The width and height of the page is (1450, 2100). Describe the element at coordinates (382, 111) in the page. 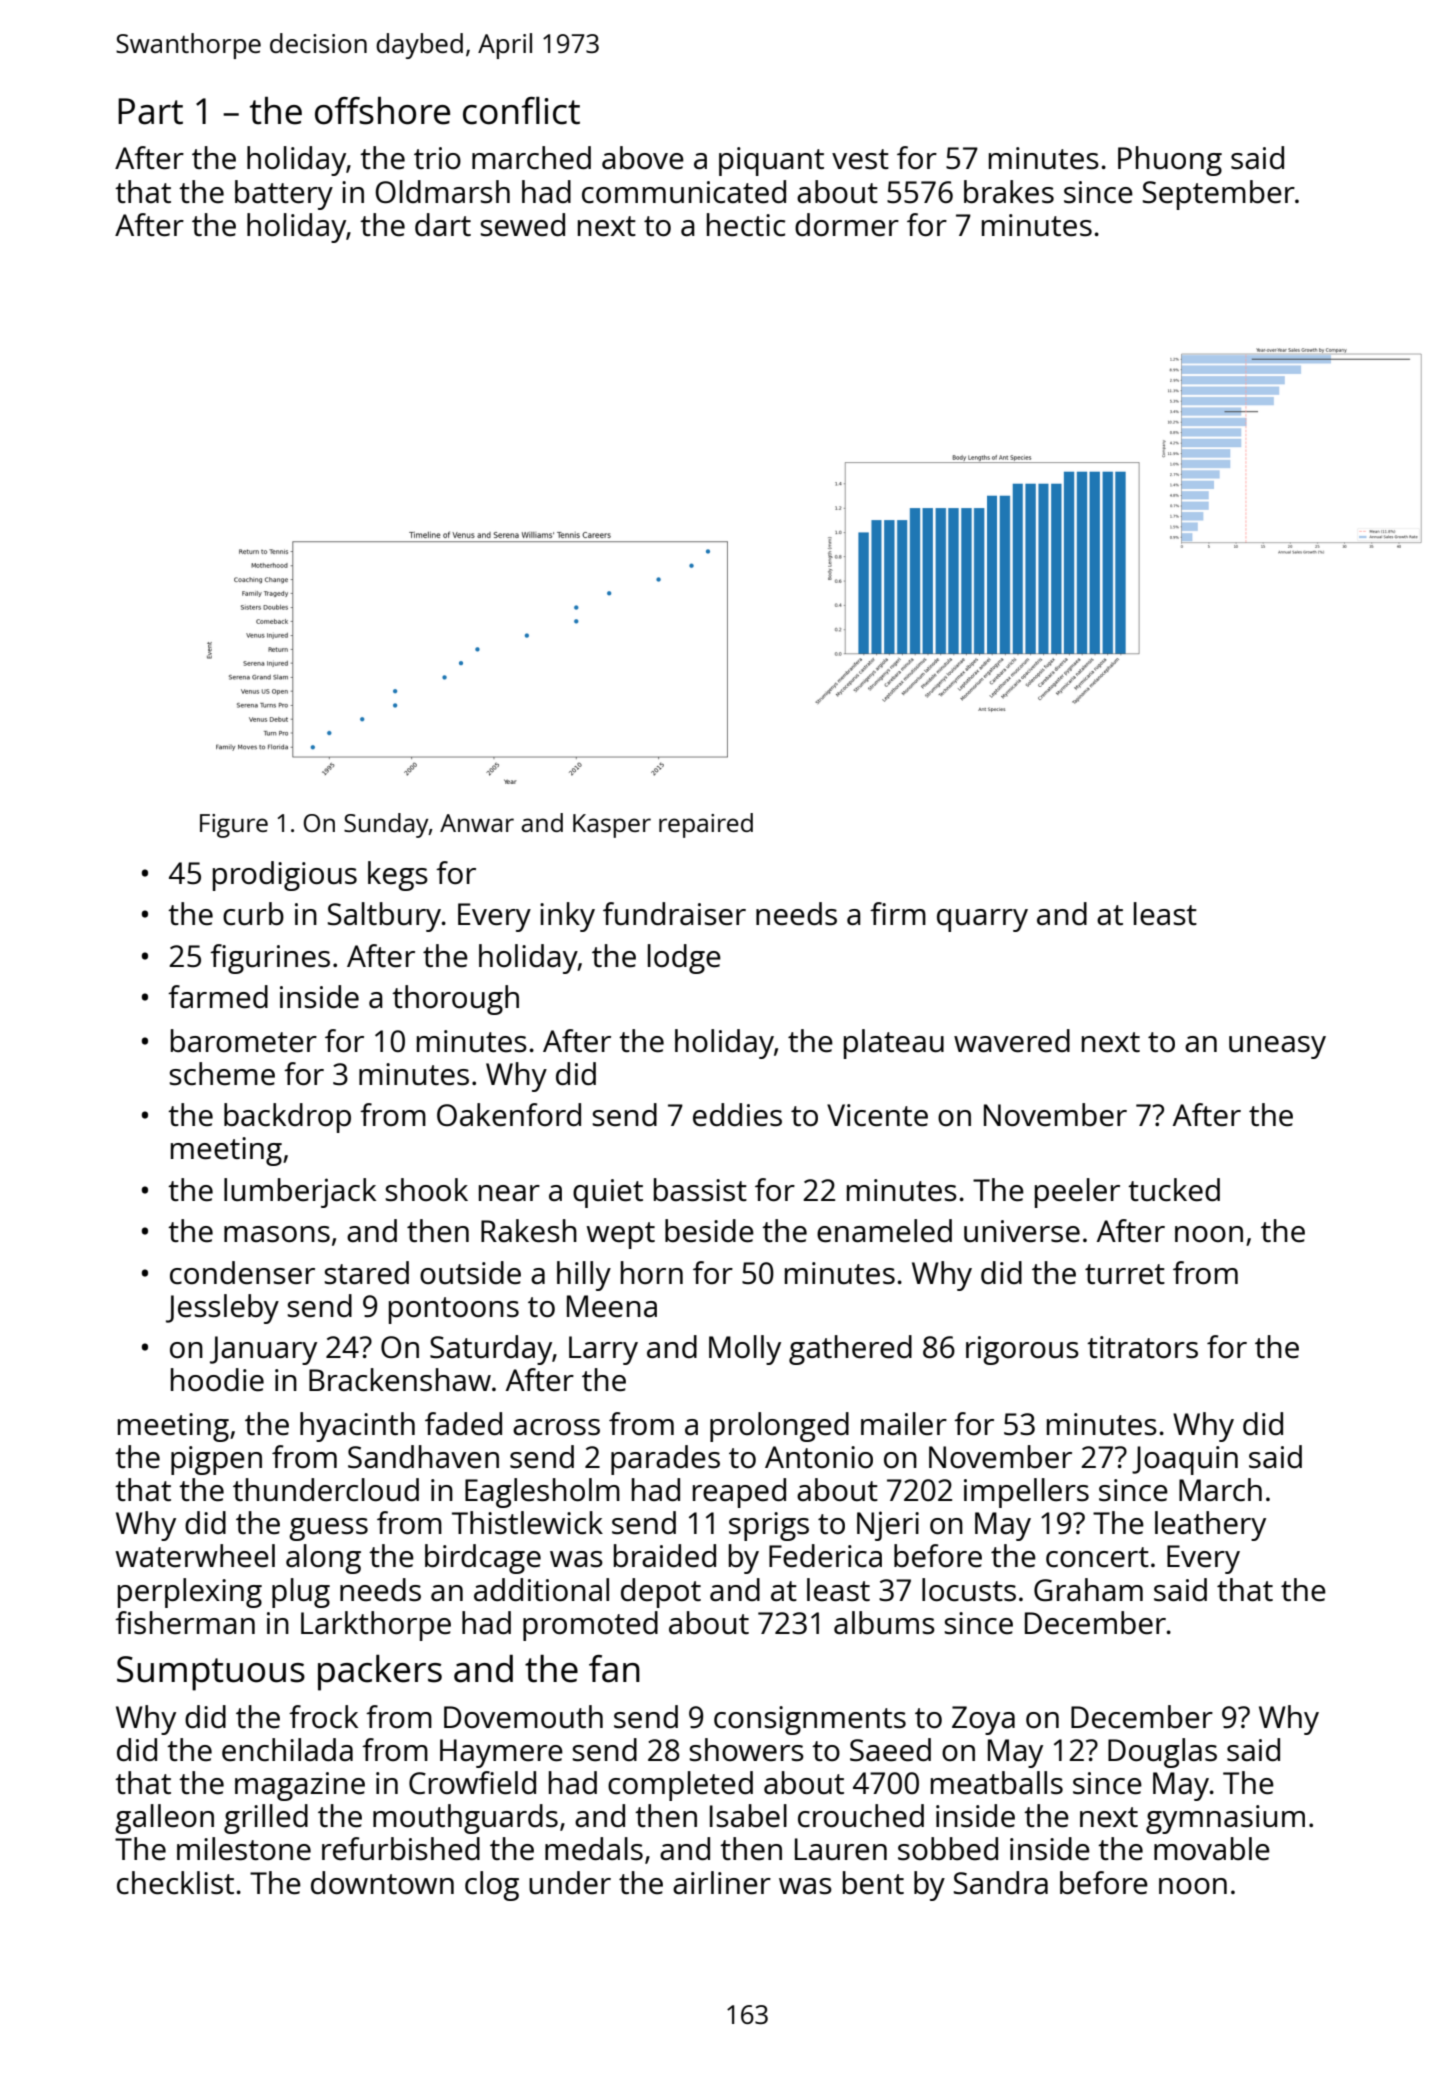

I see `offshore` at that location.
